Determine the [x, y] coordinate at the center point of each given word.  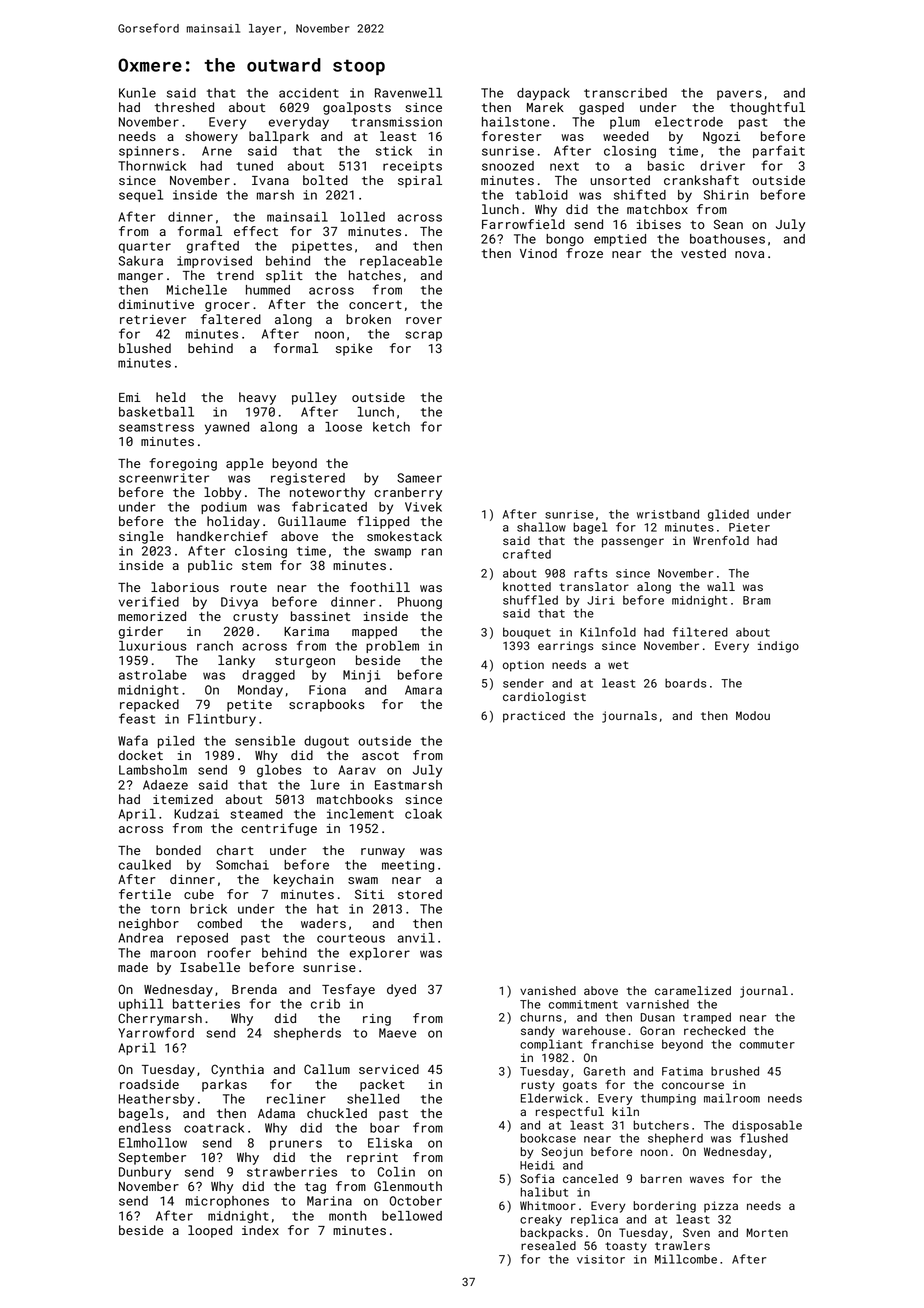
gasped [601, 108]
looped [210, 1231]
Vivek [423, 507]
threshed [184, 107]
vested [703, 253]
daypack [543, 94]
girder [141, 632]
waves [707, 1179]
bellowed [412, 1216]
